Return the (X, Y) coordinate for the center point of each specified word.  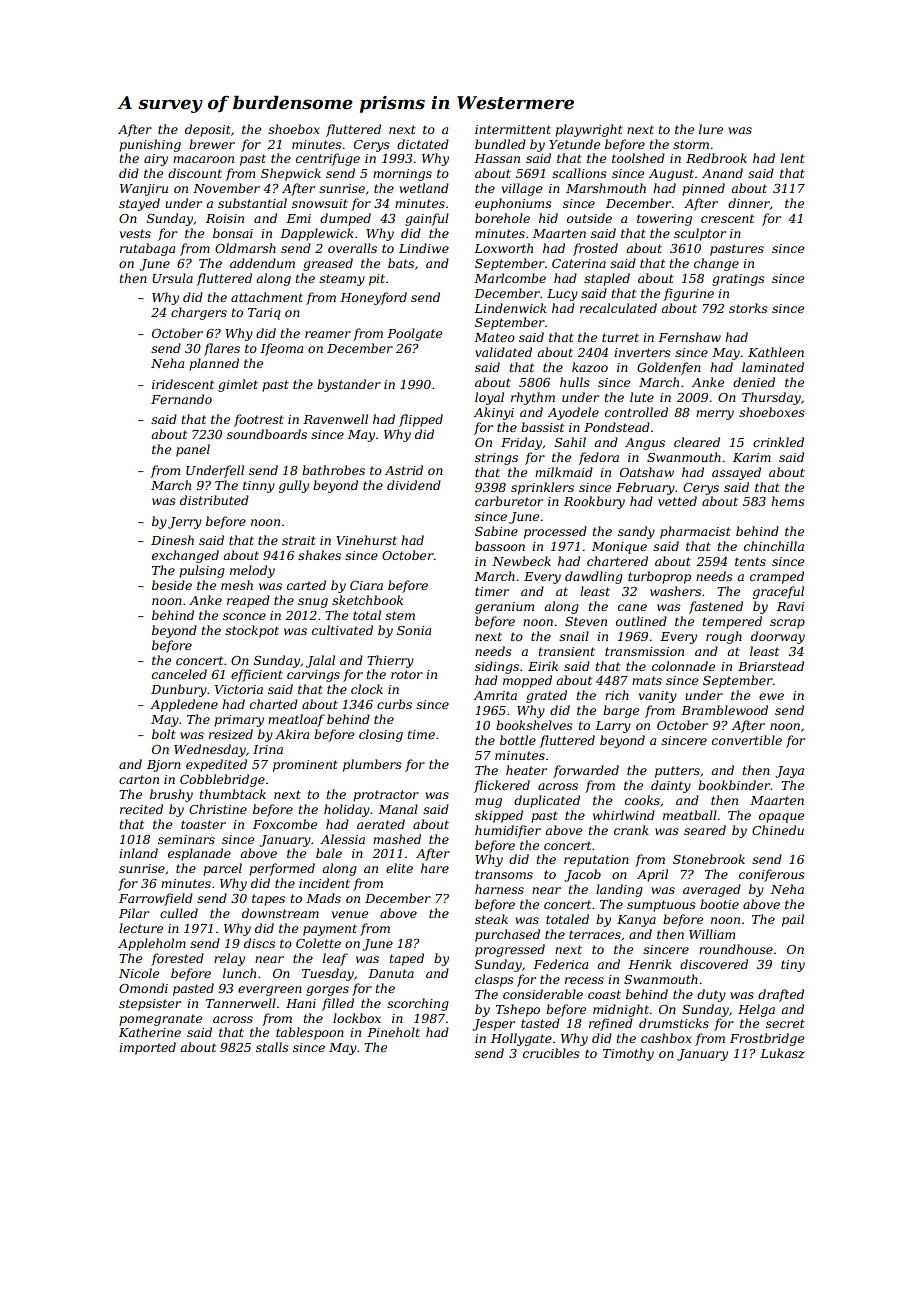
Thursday (771, 398)
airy (156, 160)
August (671, 175)
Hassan (497, 158)
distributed (214, 500)
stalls (272, 1047)
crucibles (551, 1053)
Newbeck (521, 561)
